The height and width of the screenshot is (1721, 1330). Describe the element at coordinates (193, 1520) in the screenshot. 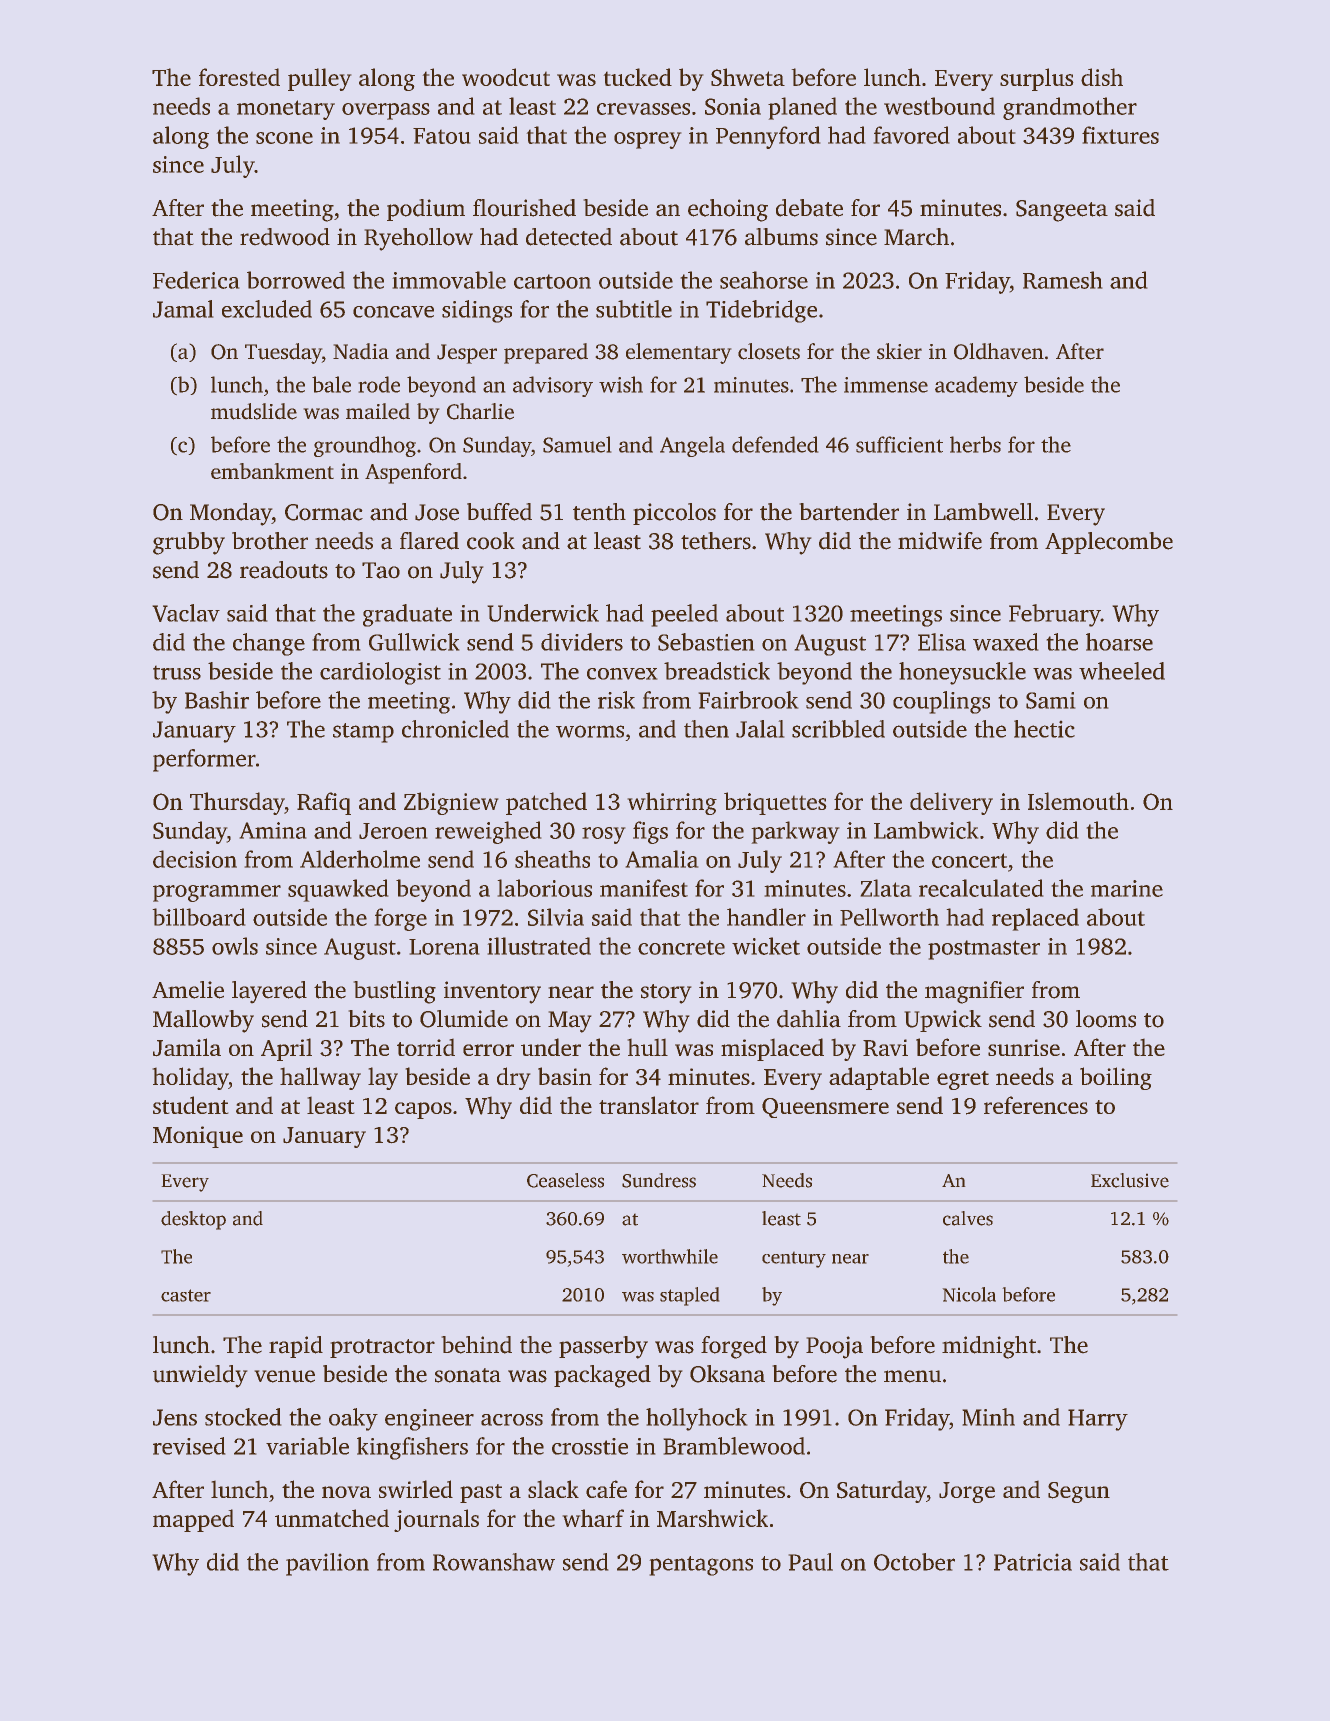

I see `mapped` at that location.
